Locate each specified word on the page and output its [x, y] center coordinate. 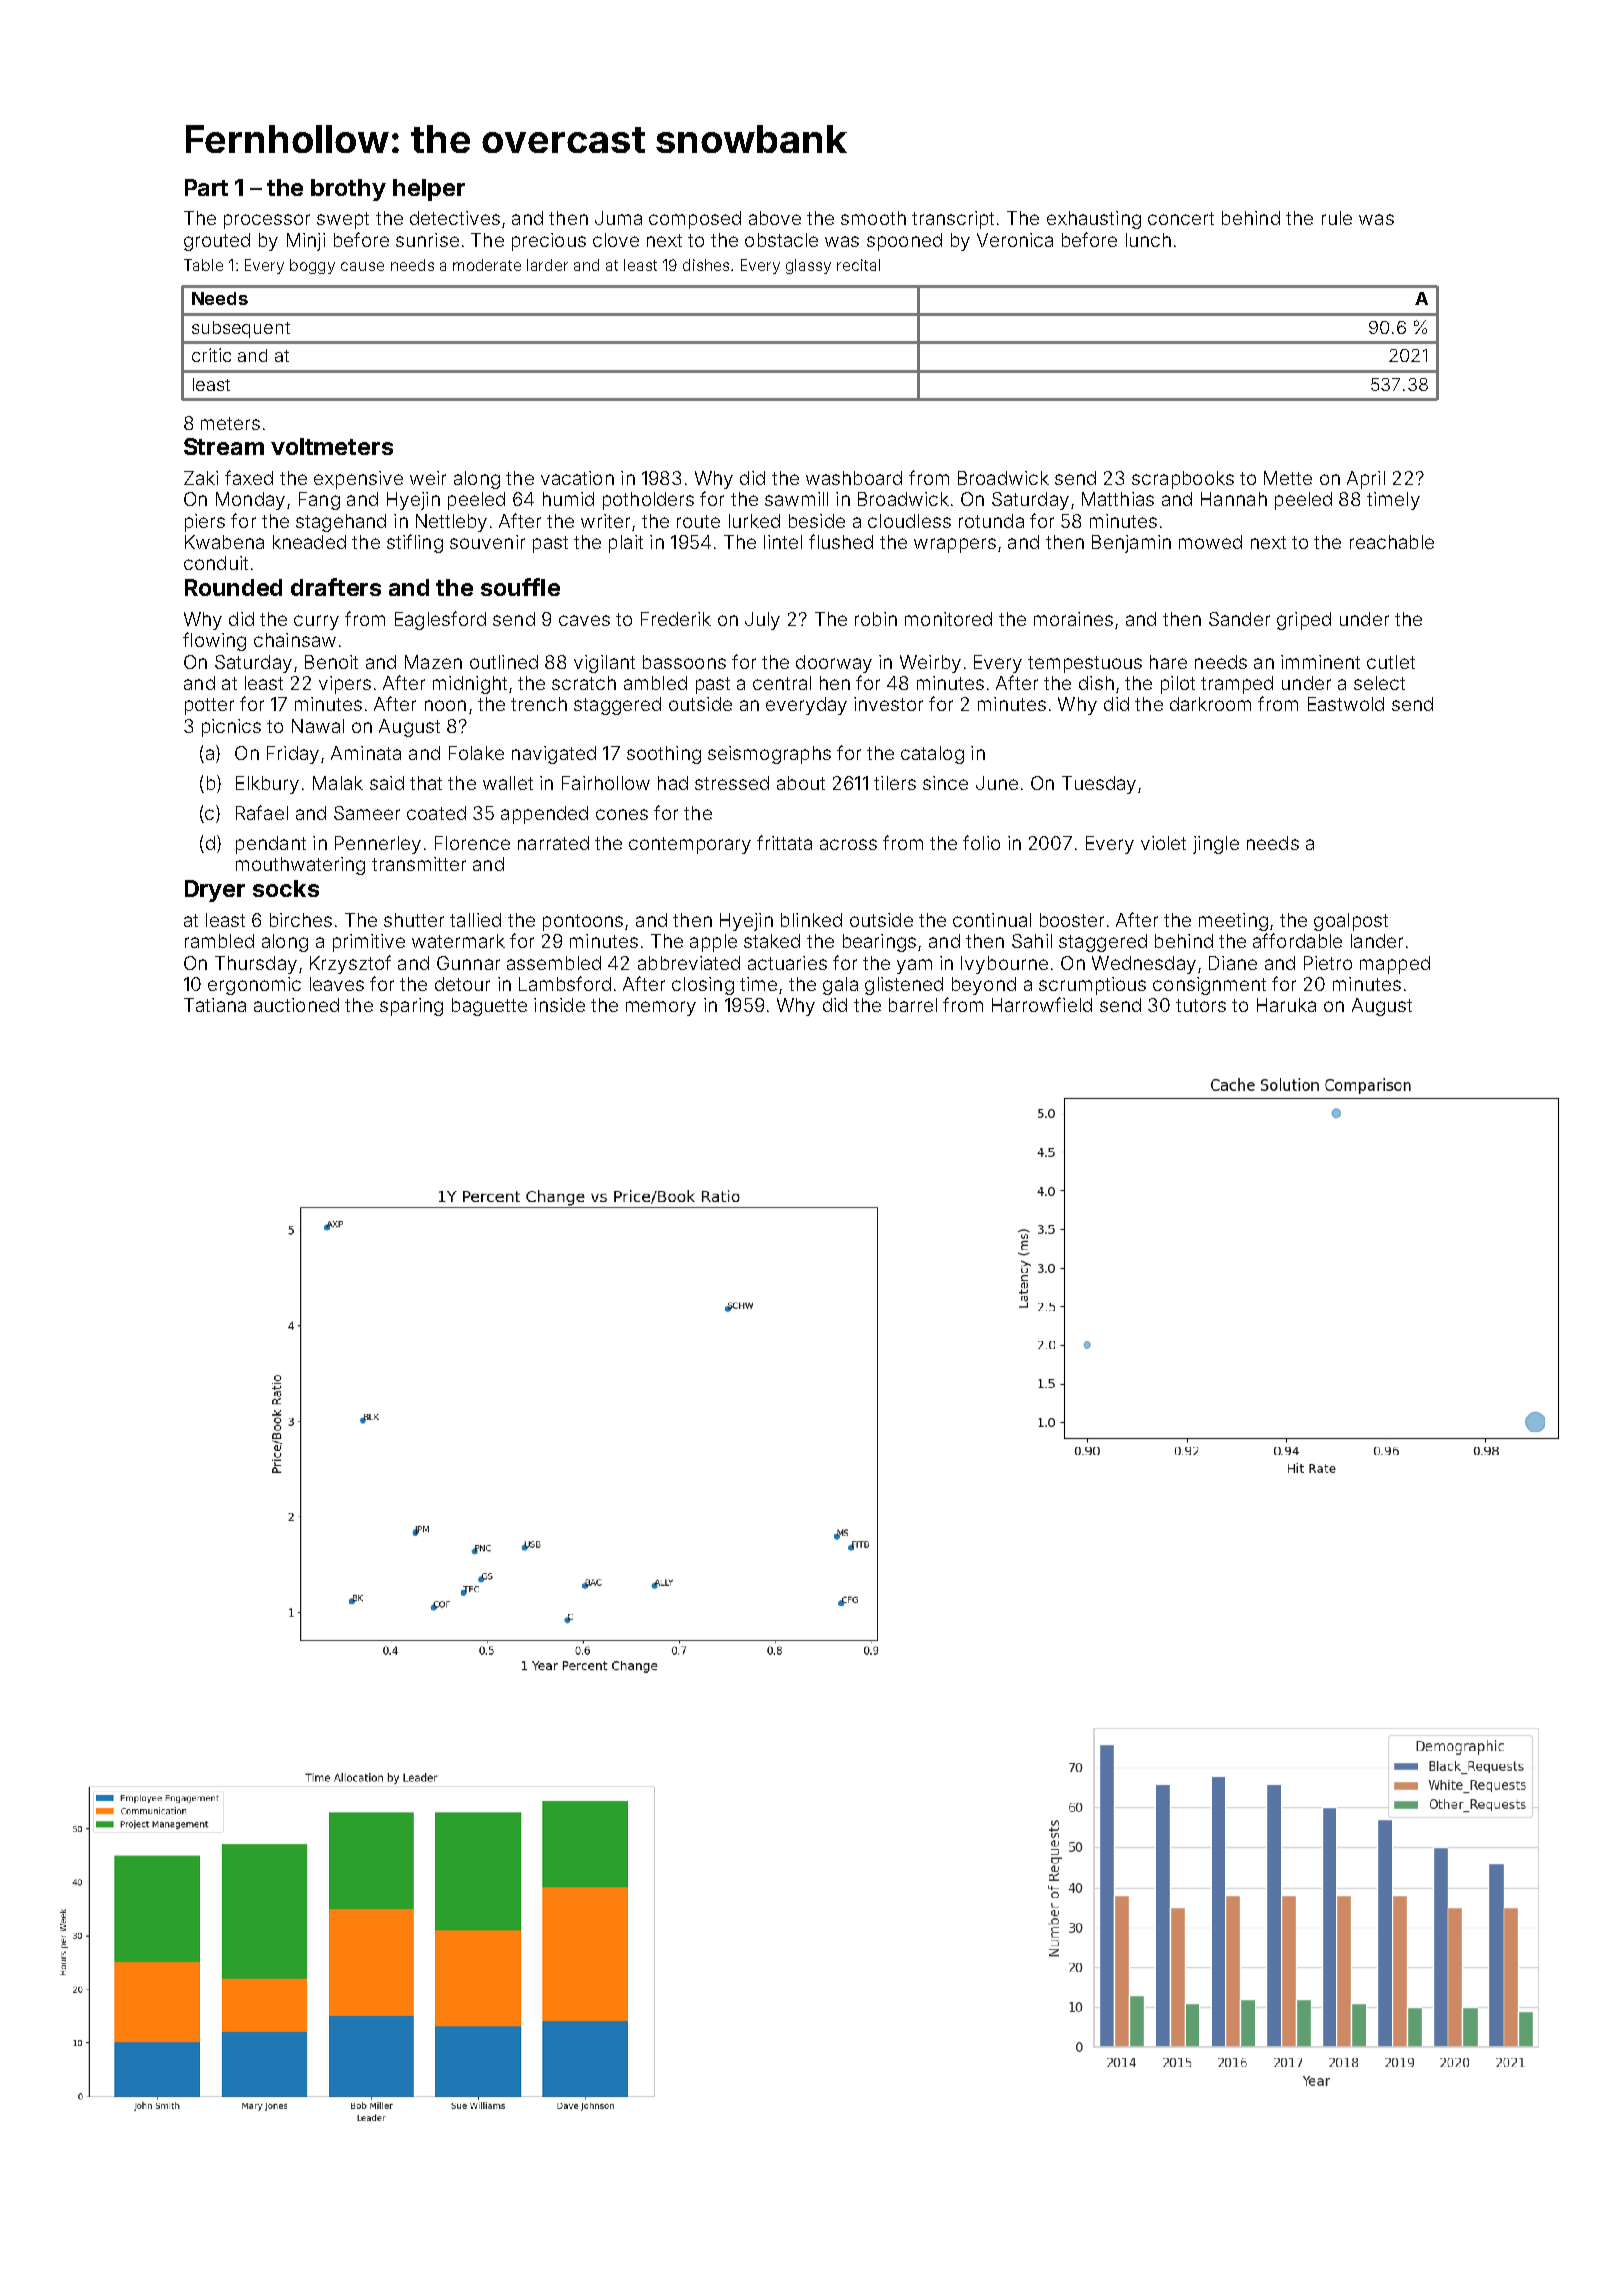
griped [1304, 621]
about [801, 783]
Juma [618, 218]
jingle [1216, 845]
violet [1163, 843]
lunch [1148, 240]
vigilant [604, 664]
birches [301, 920]
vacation [577, 478]
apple [713, 943]
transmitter [419, 864]
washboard [854, 478]
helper [429, 190]
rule [1337, 218]
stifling [415, 543]
